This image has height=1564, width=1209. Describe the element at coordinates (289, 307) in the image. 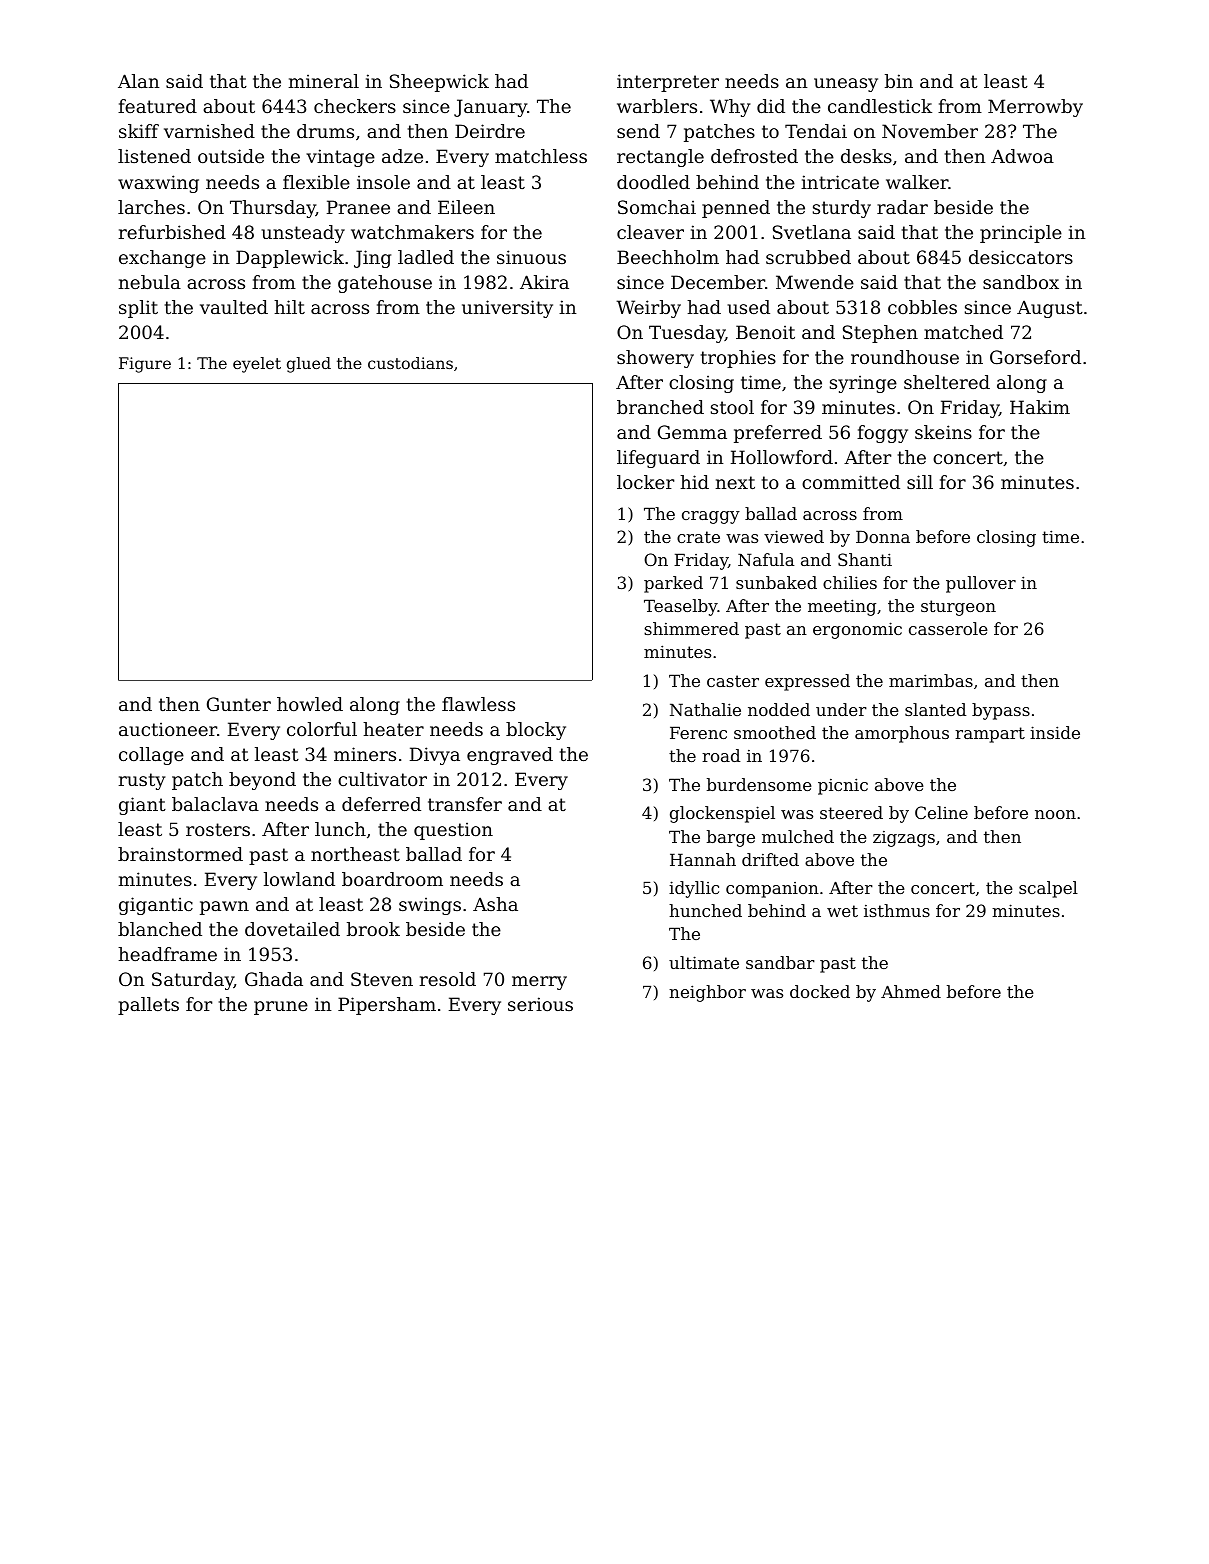

I see `hilt` at that location.
